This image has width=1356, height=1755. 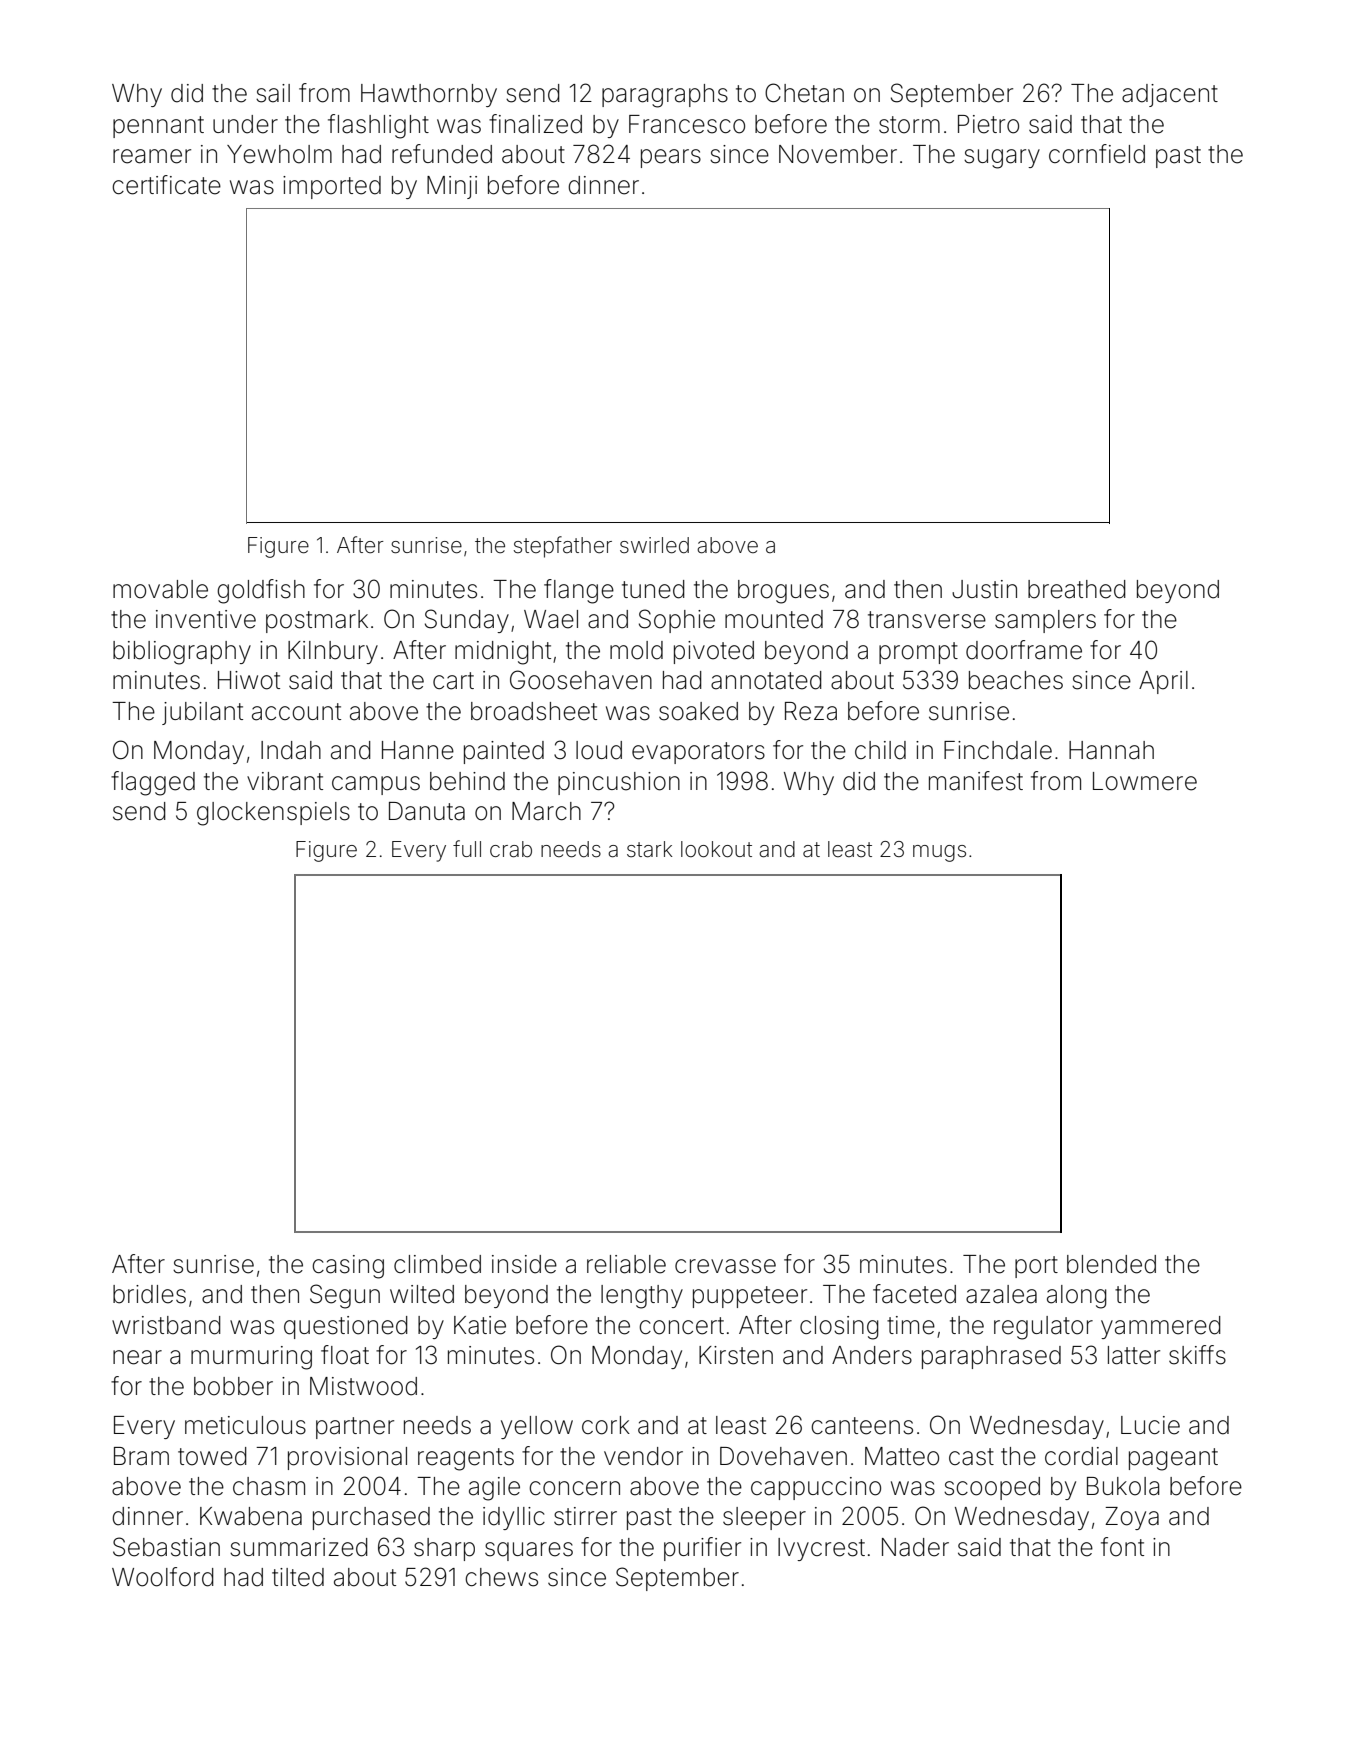 What do you see at coordinates (273, 814) in the image?
I see `glockenspiels` at bounding box center [273, 814].
